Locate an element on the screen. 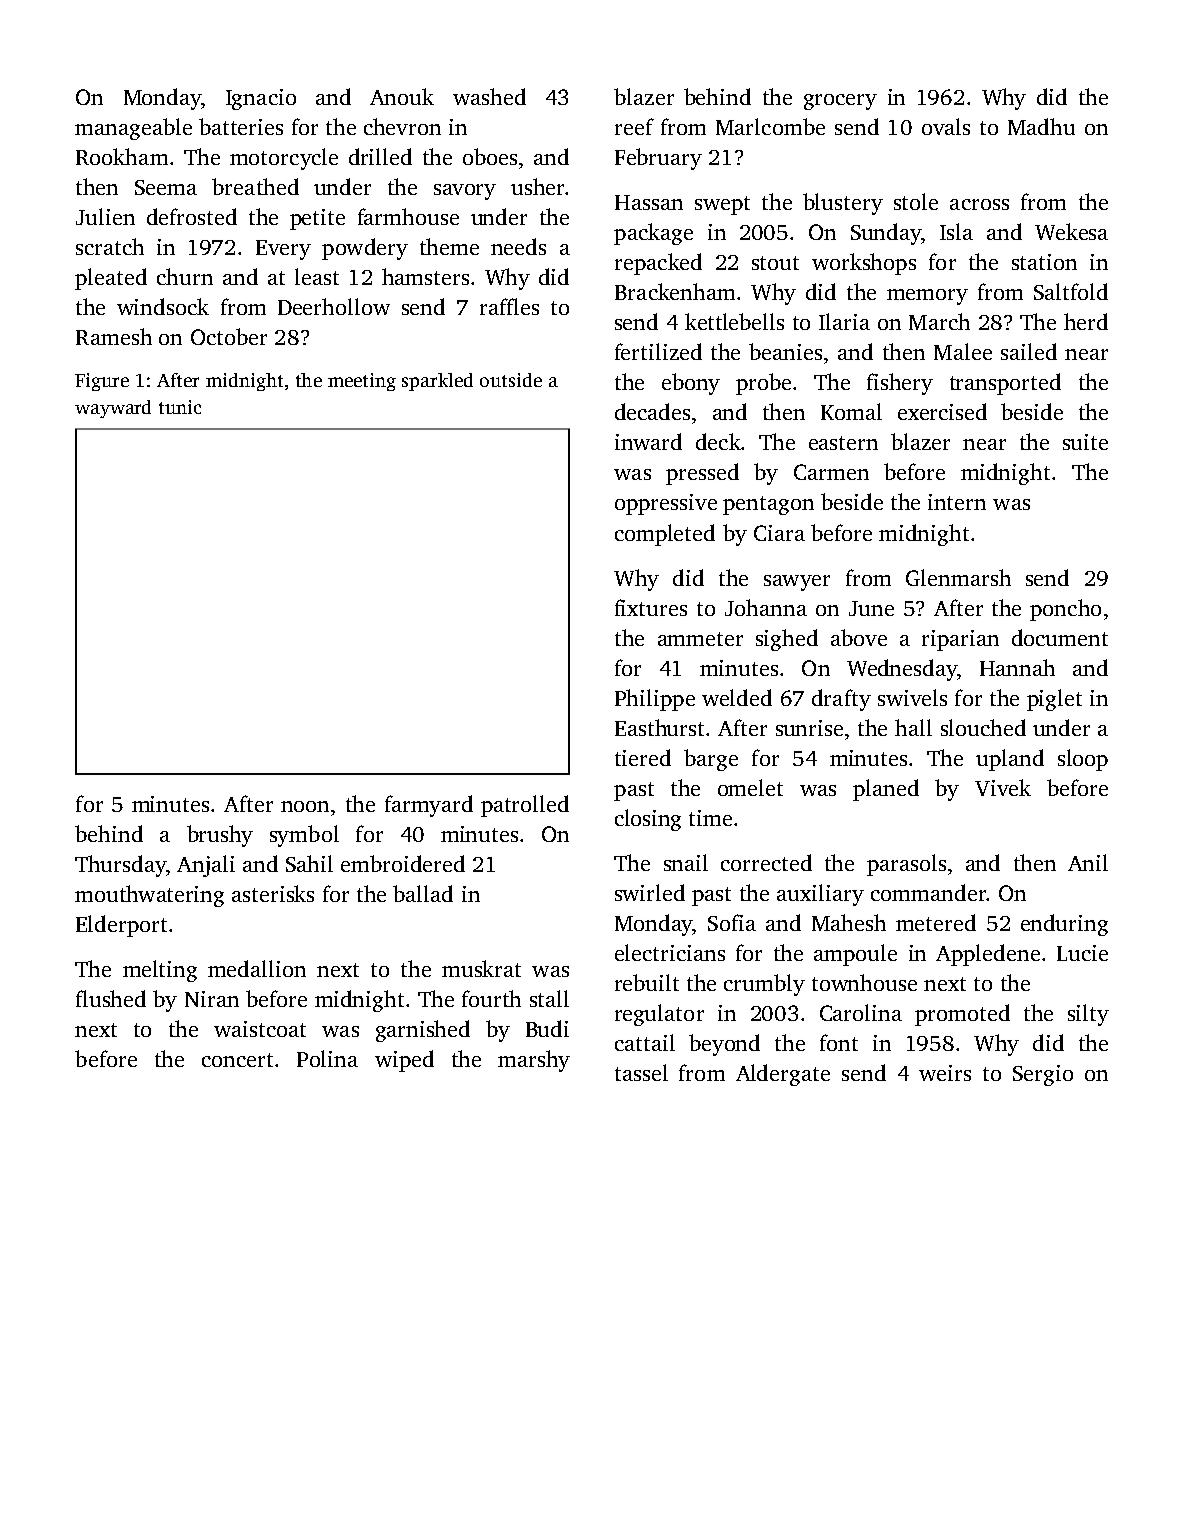  raffles is located at coordinates (509, 306).
